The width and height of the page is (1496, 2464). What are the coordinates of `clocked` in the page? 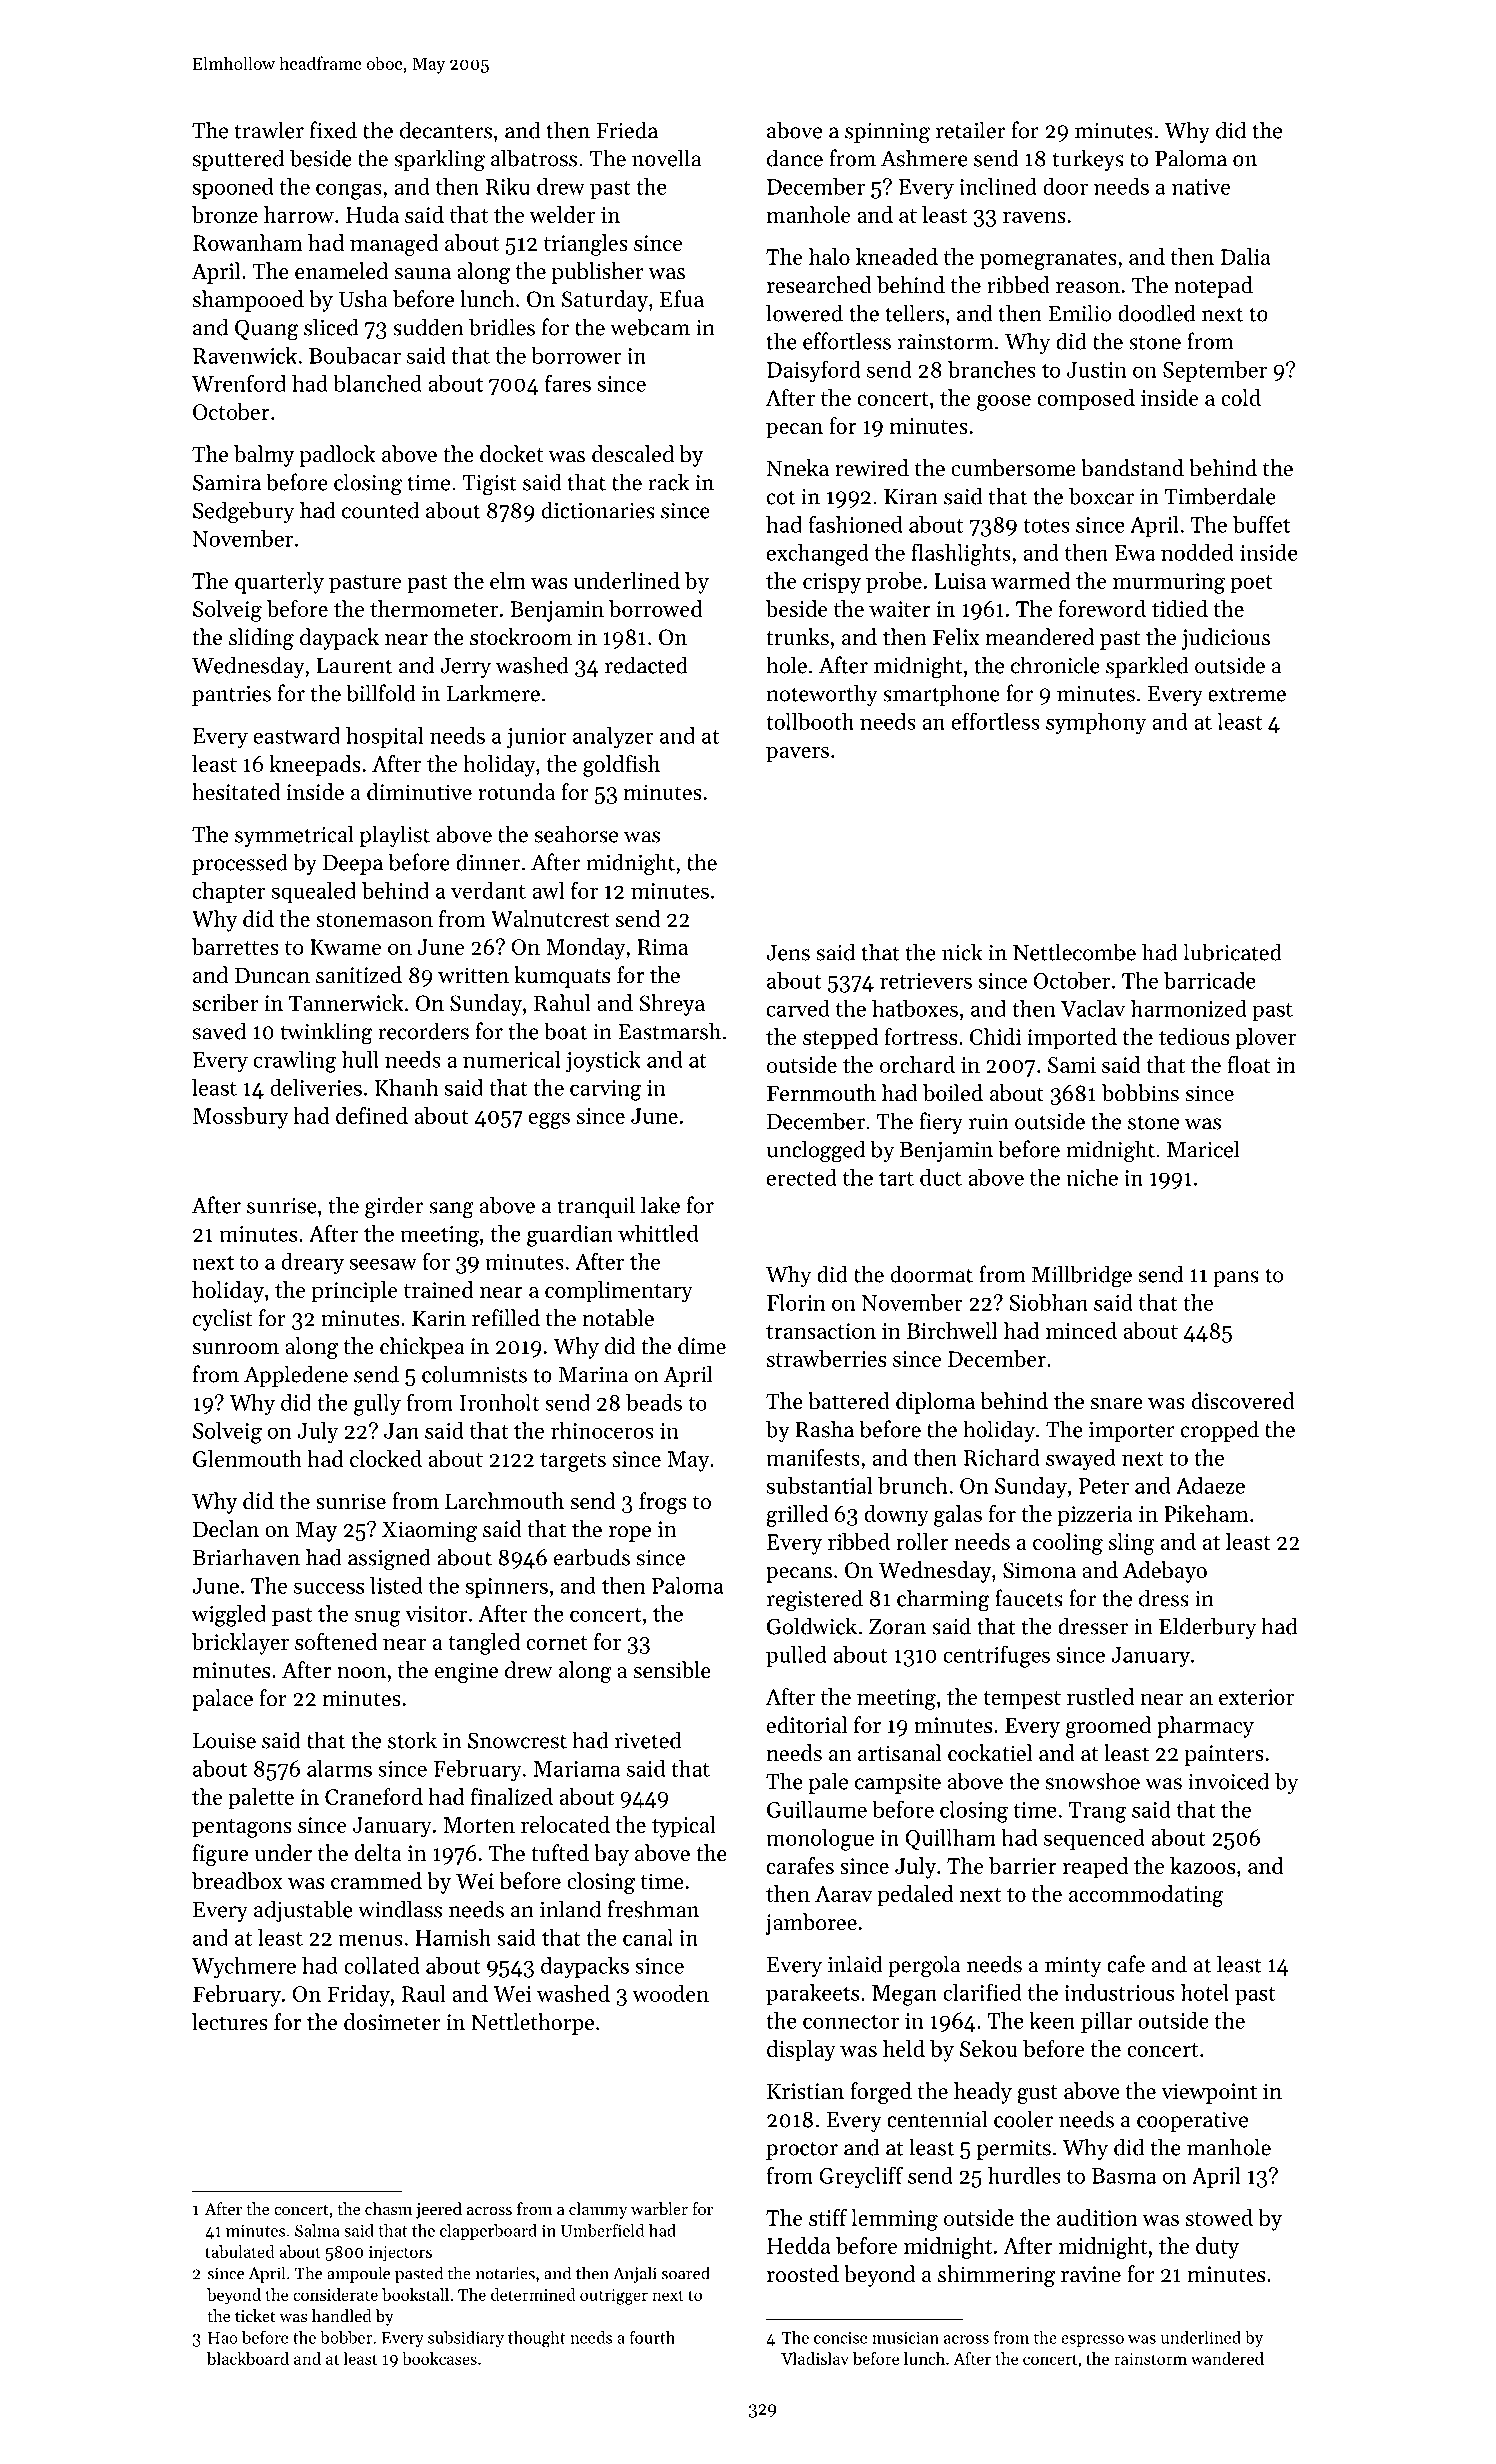 It's located at (386, 1458).
